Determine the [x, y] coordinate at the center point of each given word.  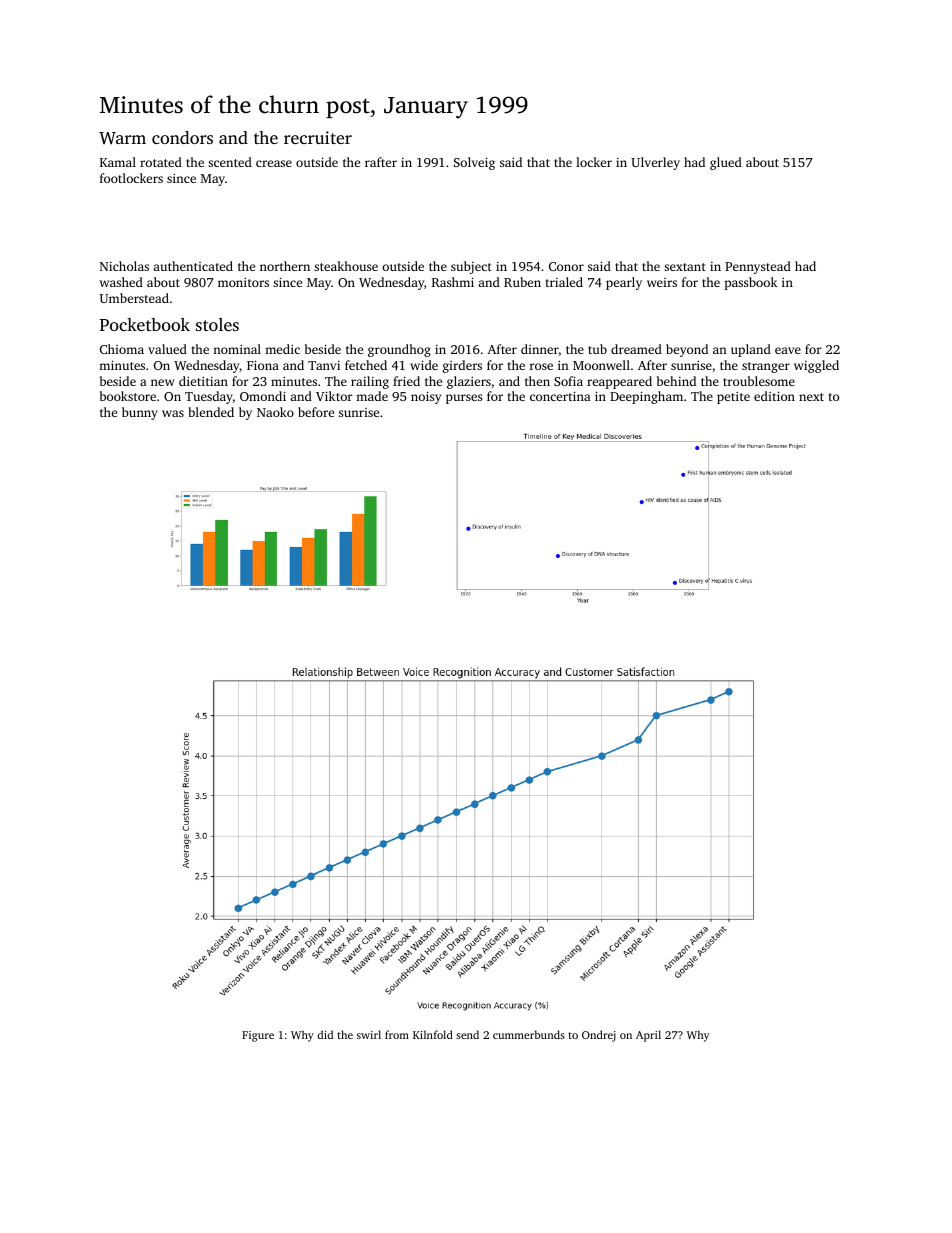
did [325, 1034]
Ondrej [599, 1036]
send [467, 1034]
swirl [369, 1034]
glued [726, 163]
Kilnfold [433, 1034]
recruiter [318, 137]
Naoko [275, 412]
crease [274, 163]
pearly [624, 283]
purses [464, 399]
